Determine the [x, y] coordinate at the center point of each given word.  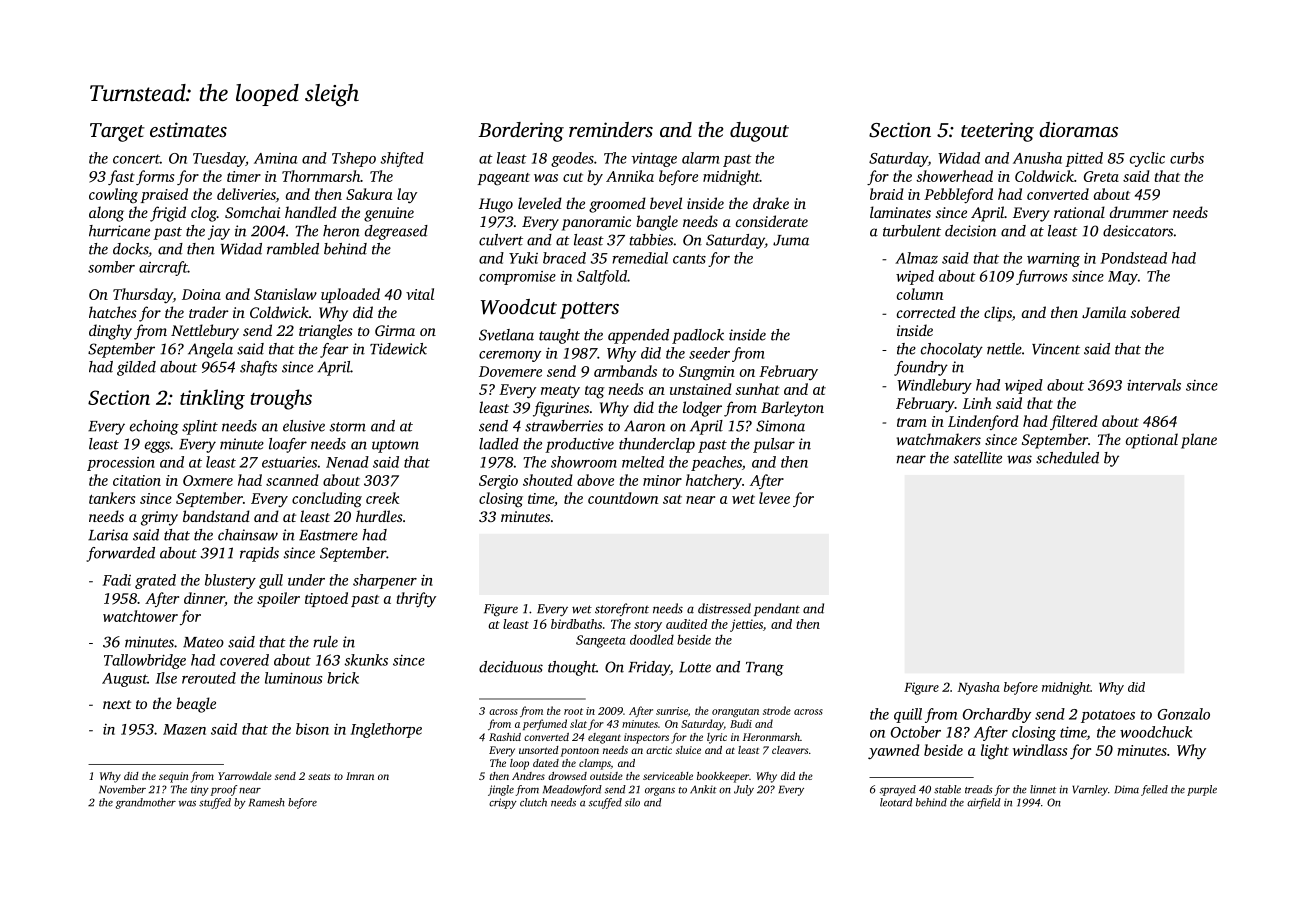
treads [979, 789]
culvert [501, 240]
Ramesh [266, 802]
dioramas [1078, 129]
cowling [113, 196]
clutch [533, 802]
